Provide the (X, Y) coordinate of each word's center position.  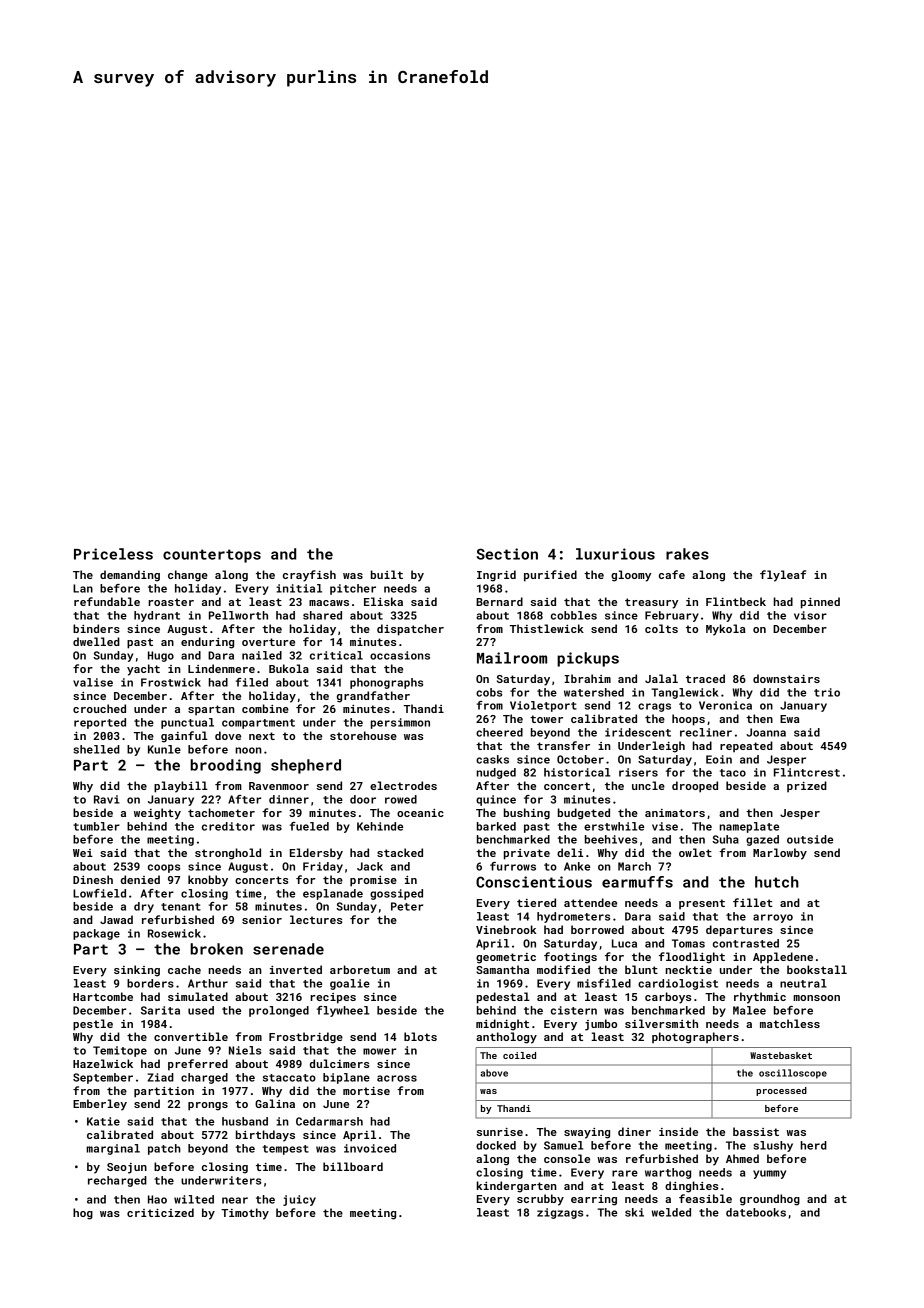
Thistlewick (547, 628)
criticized (160, 1212)
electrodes (403, 785)
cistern (574, 1010)
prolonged (279, 1011)
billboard (353, 1166)
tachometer (221, 812)
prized (807, 787)
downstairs (786, 678)
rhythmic (760, 998)
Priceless (113, 554)
